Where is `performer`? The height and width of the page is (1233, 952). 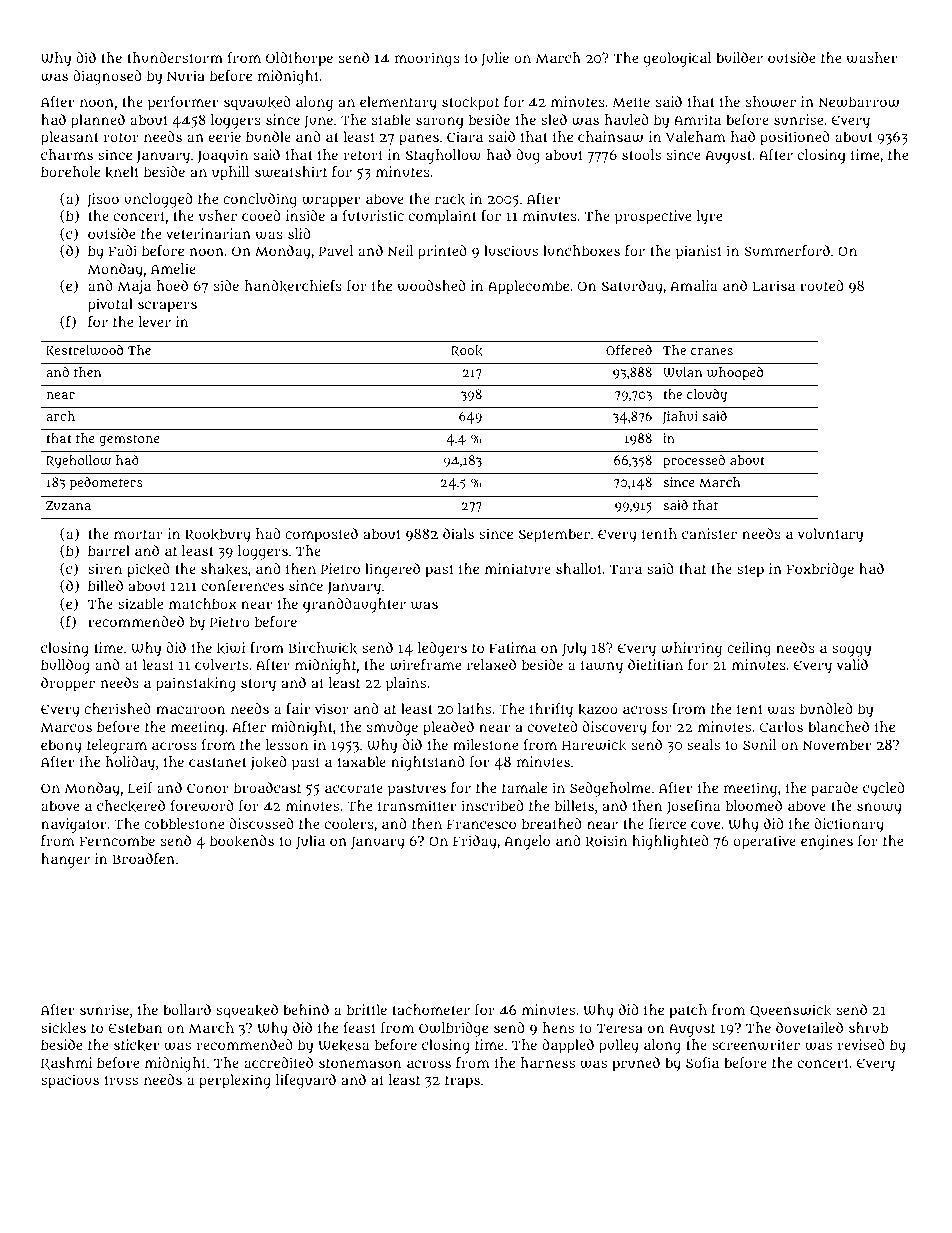
performer is located at coordinates (183, 103).
